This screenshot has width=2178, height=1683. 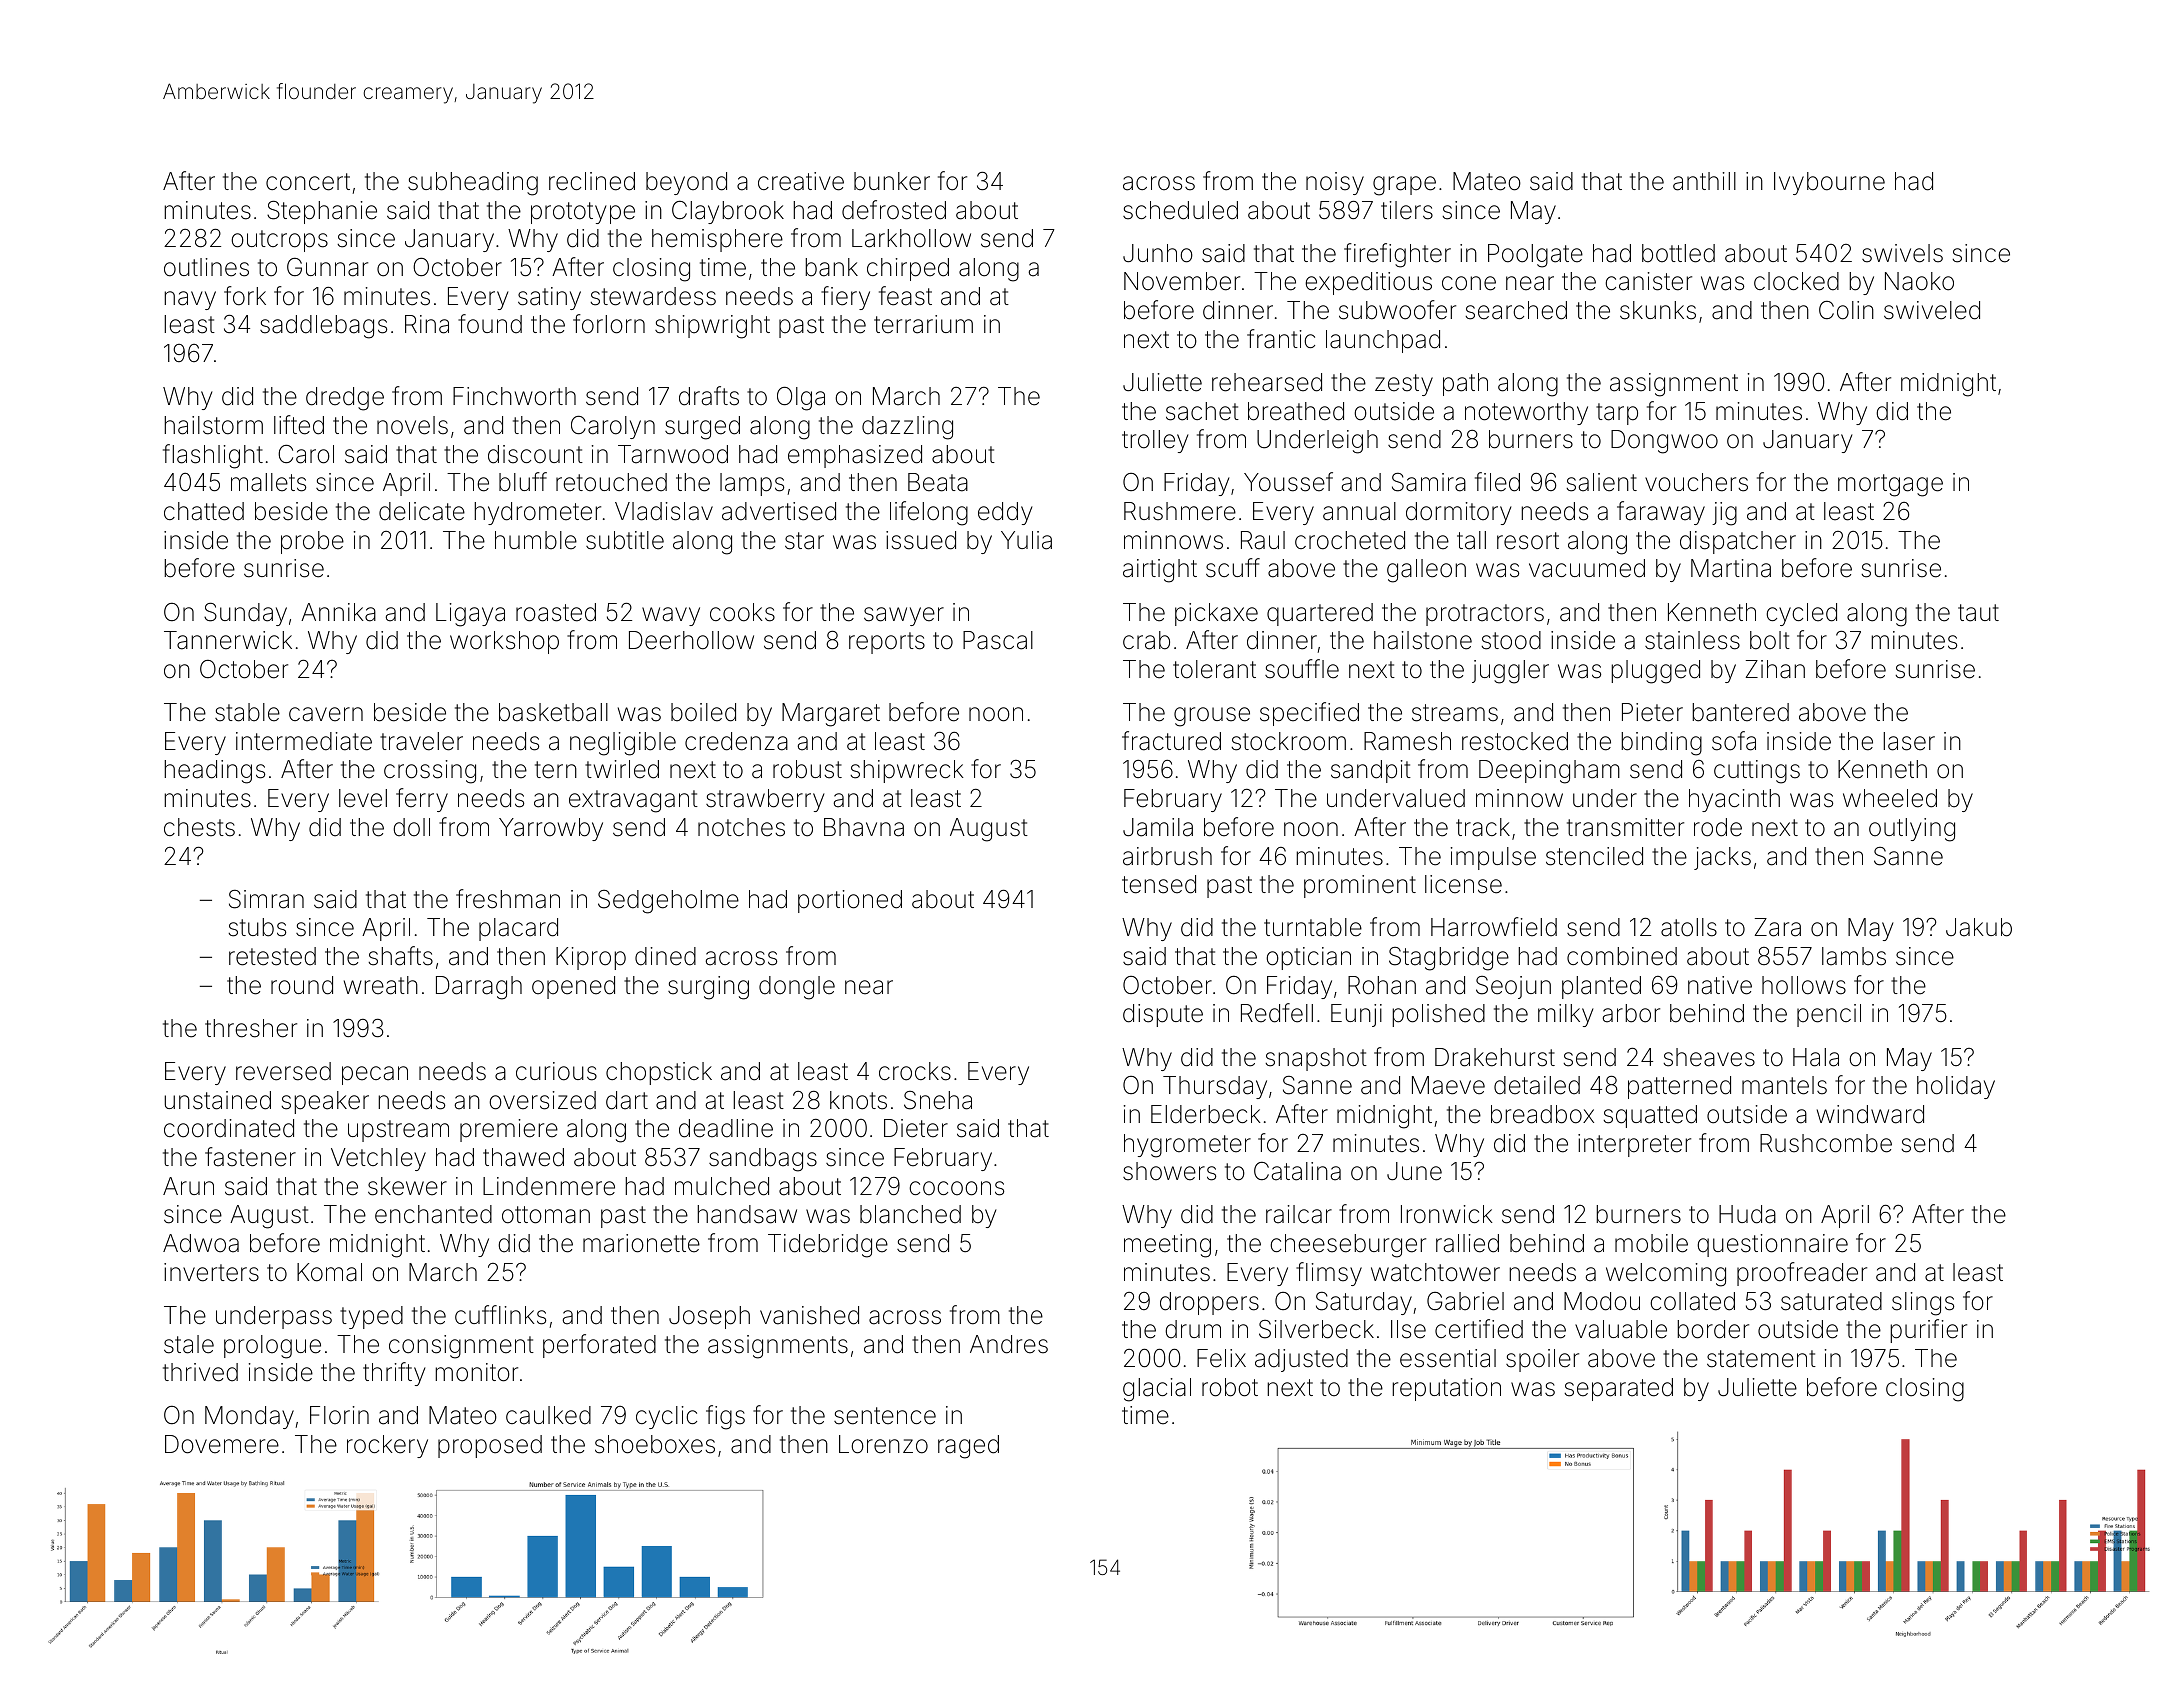 I want to click on Larkhollow, so click(x=911, y=238).
